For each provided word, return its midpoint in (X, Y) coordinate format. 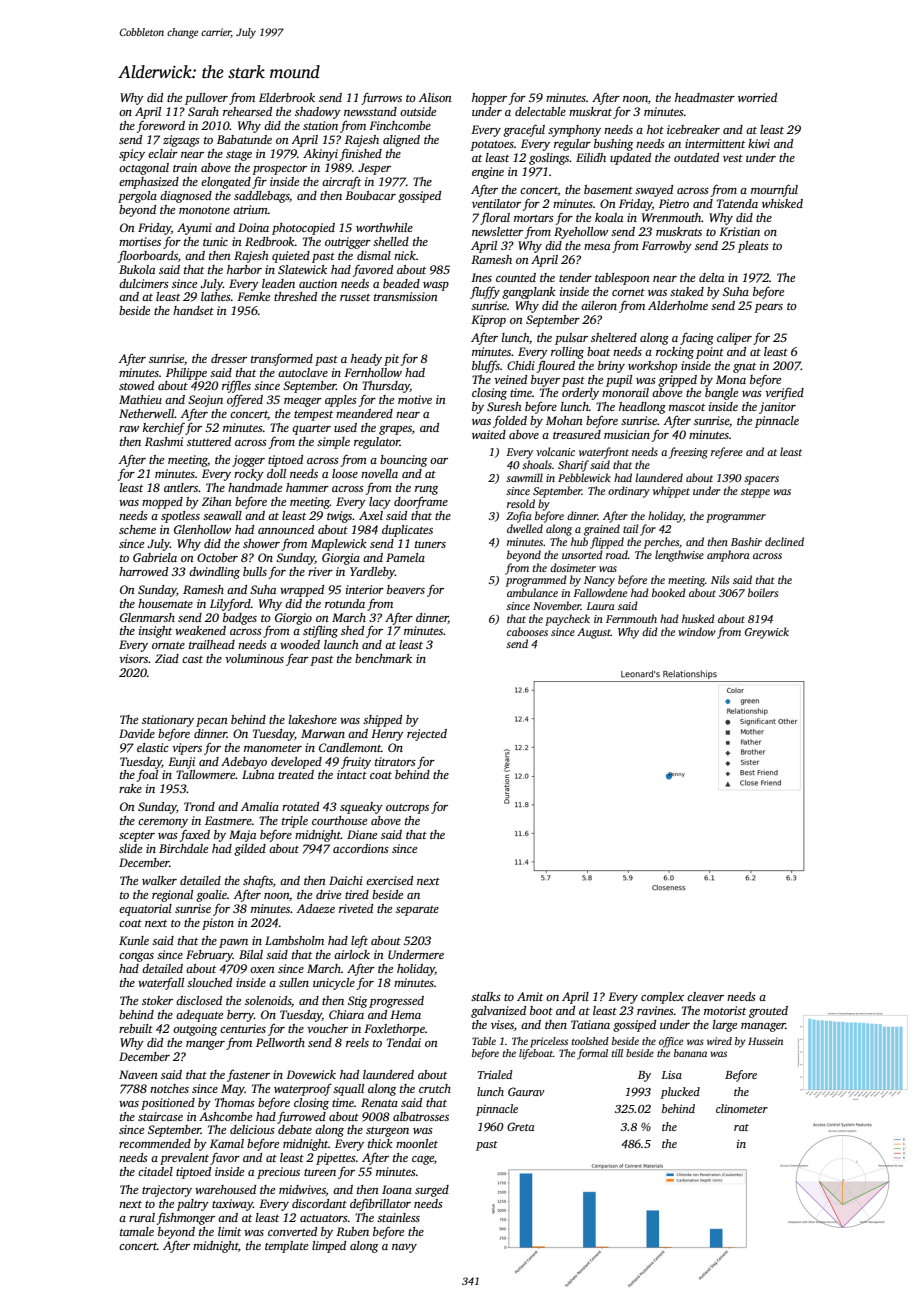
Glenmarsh (147, 617)
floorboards (148, 256)
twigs (340, 517)
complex (662, 998)
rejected (427, 735)
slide (130, 848)
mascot (687, 407)
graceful (524, 130)
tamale (137, 1231)
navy (404, 1248)
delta (711, 277)
